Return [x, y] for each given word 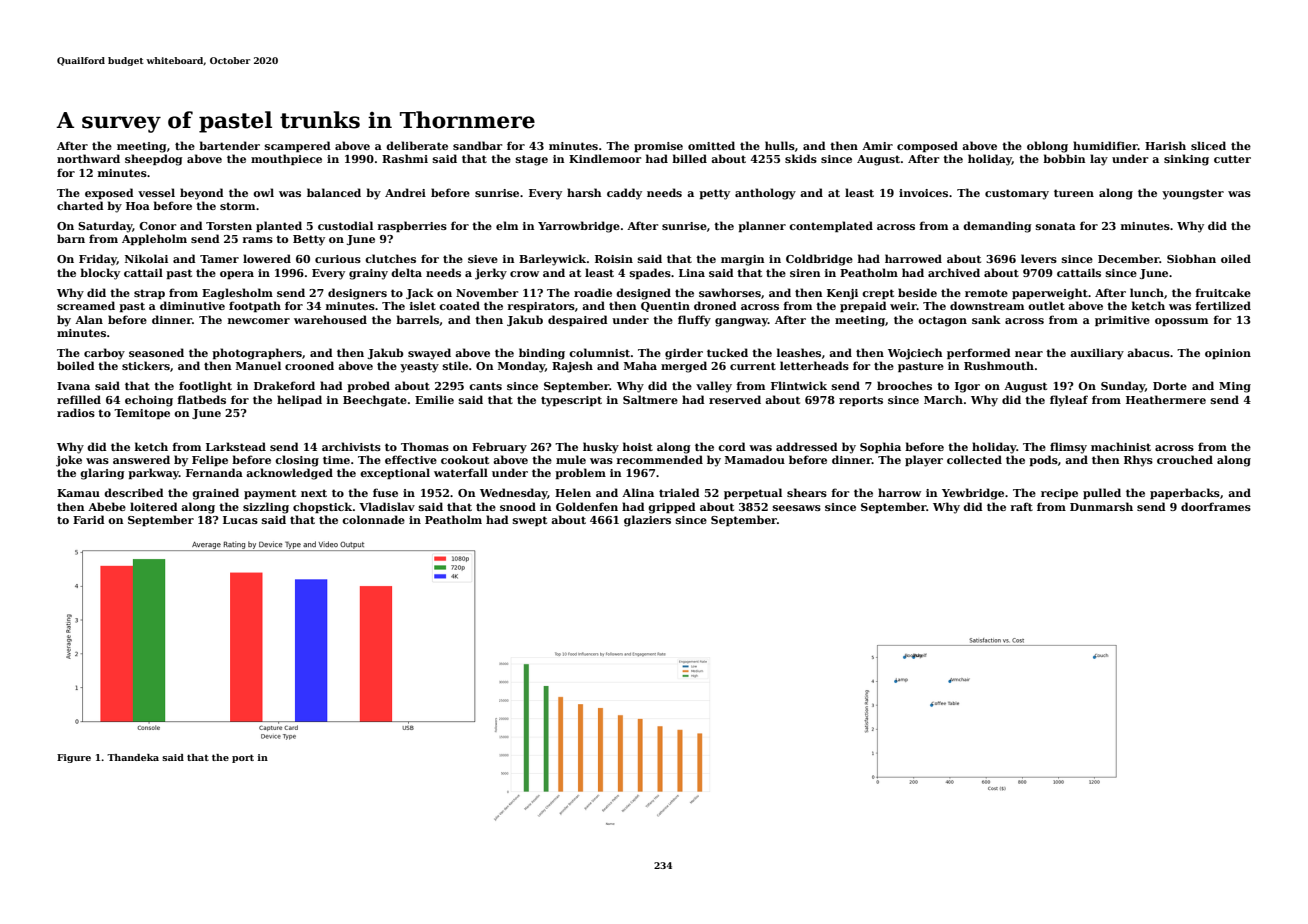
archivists [351, 446]
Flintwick [799, 385]
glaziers [647, 521]
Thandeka [133, 757]
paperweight [1050, 294]
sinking [1186, 160]
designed [643, 294]
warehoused [330, 319]
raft [1022, 506]
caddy [624, 194]
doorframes [1216, 506]
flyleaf [1069, 401]
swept [530, 521]
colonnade [373, 519]
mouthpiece [286, 159]
